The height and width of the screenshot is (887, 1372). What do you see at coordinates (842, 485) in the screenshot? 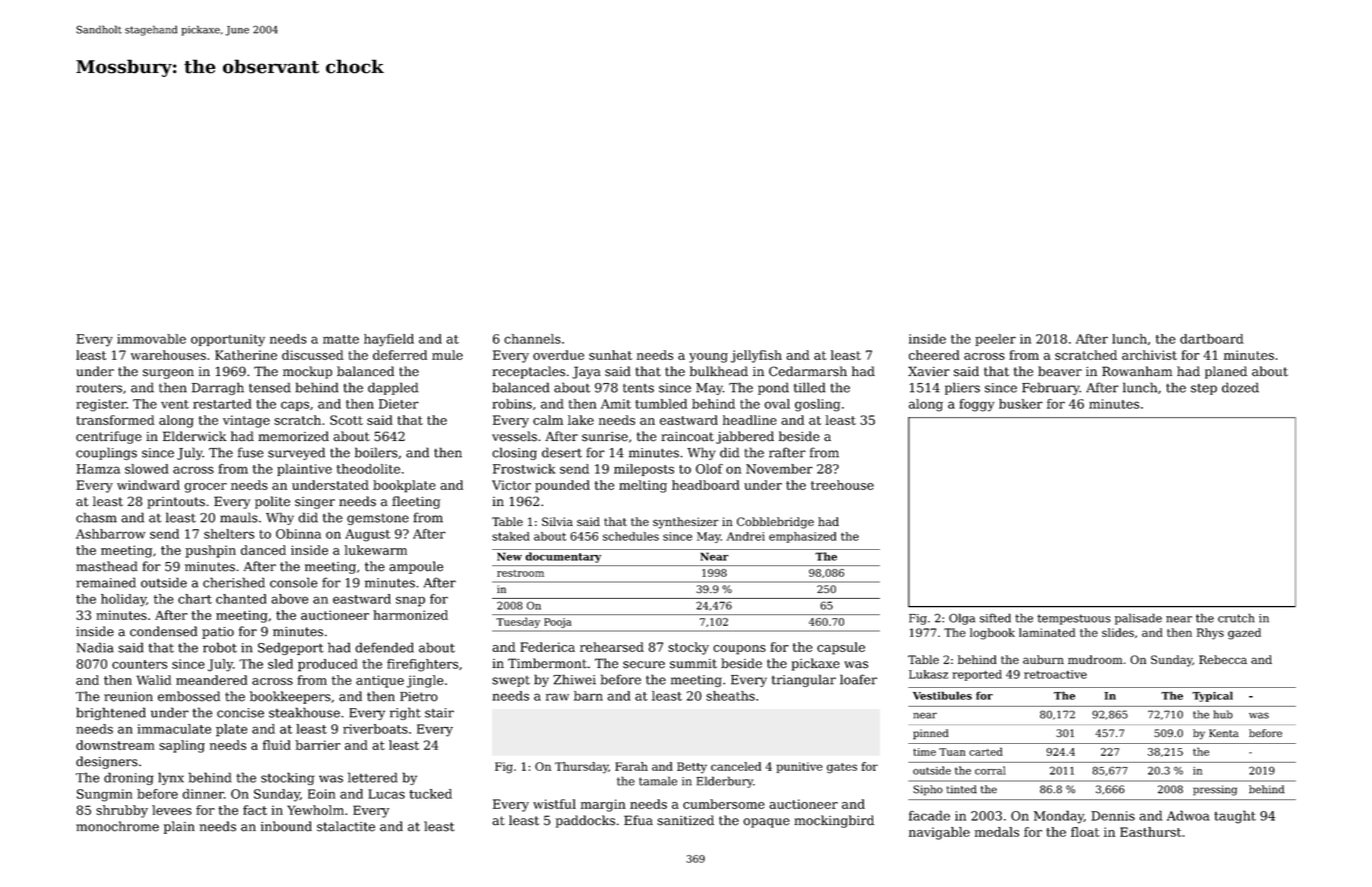
I see `treehouse` at bounding box center [842, 485].
